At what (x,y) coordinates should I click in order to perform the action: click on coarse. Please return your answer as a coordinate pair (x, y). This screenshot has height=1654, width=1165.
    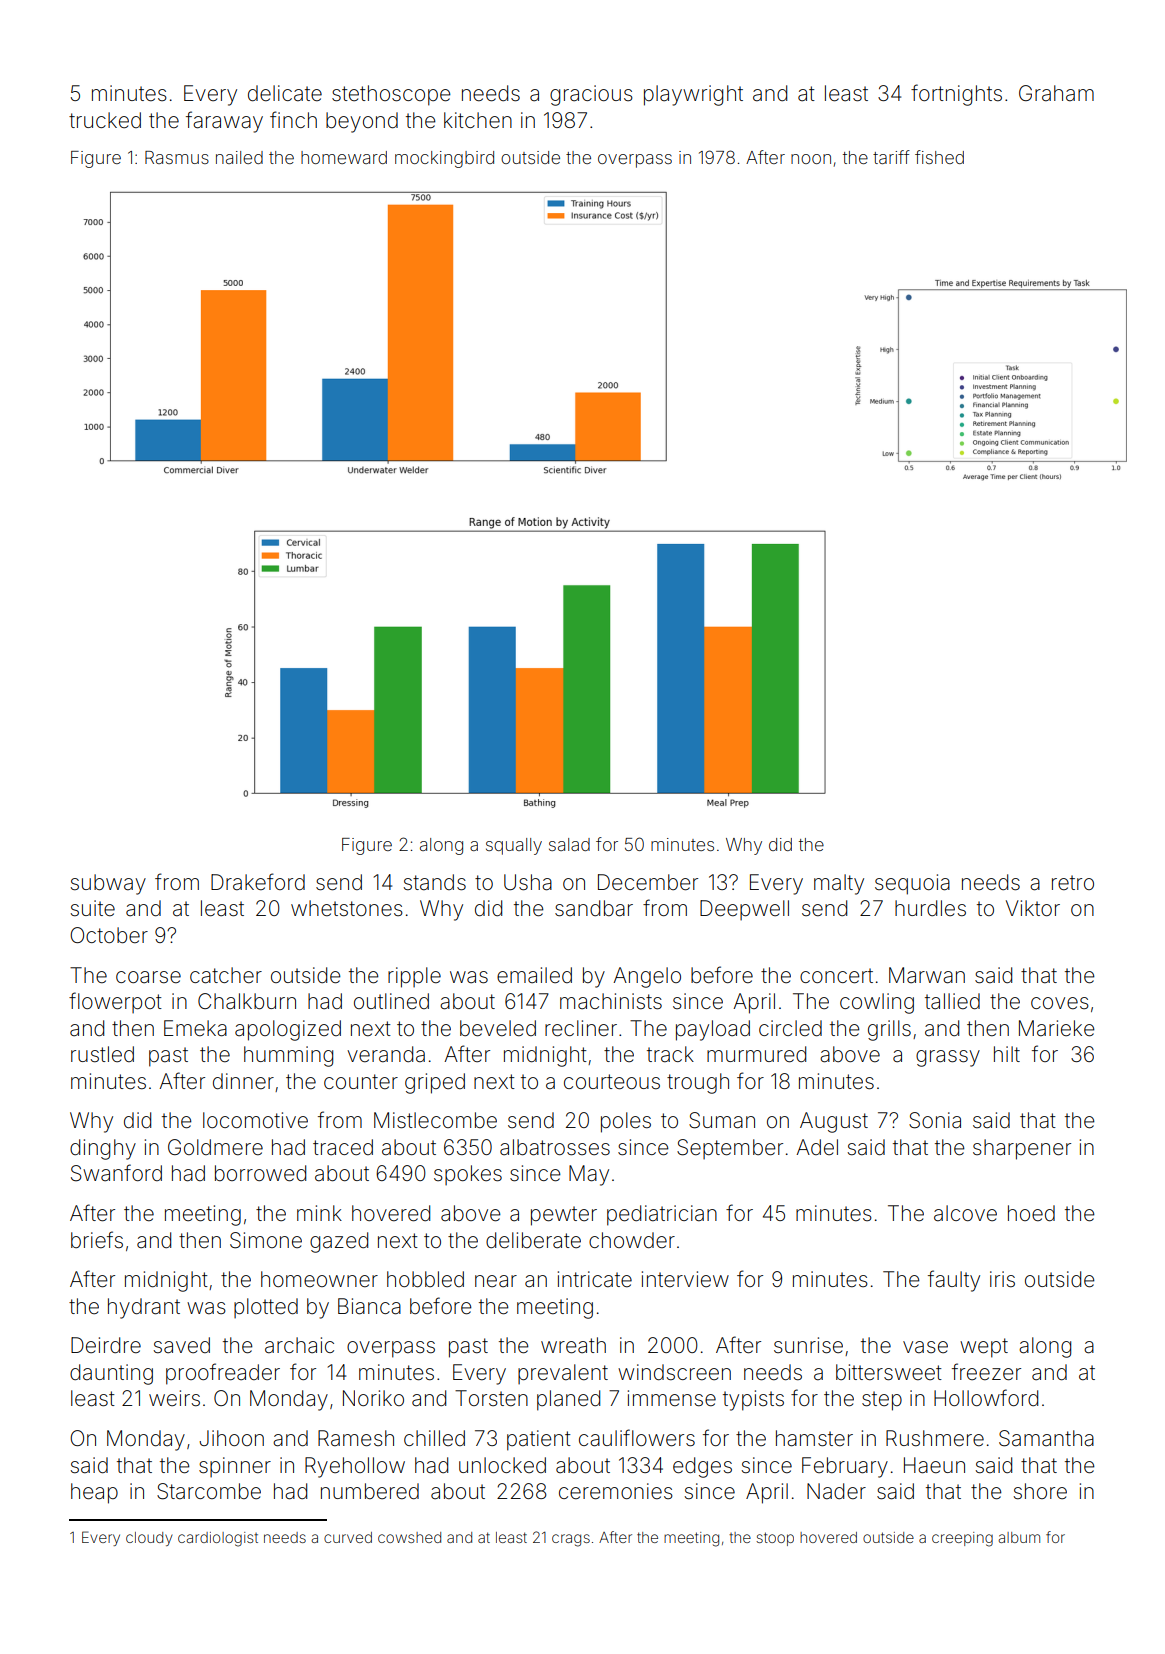
    Looking at the image, I should click on (148, 977).
